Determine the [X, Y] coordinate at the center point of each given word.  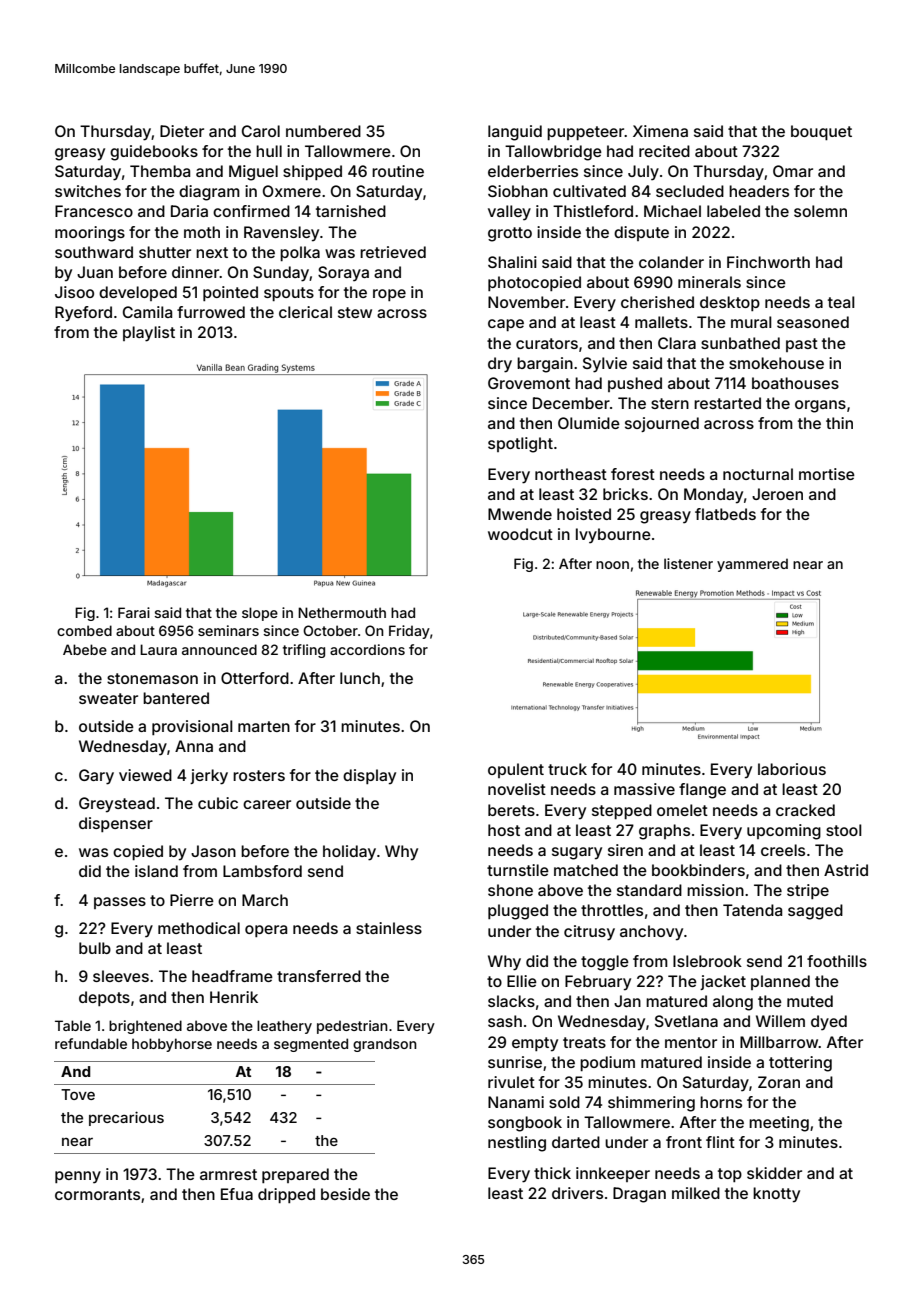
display [369, 777]
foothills [837, 961]
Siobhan [518, 191]
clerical [305, 312]
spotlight [520, 445]
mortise [827, 474]
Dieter [182, 131]
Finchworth [768, 262]
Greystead [117, 805]
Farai [134, 612]
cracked [805, 810]
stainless [389, 928]
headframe [232, 976]
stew [355, 312]
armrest [228, 1174]
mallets [661, 322]
